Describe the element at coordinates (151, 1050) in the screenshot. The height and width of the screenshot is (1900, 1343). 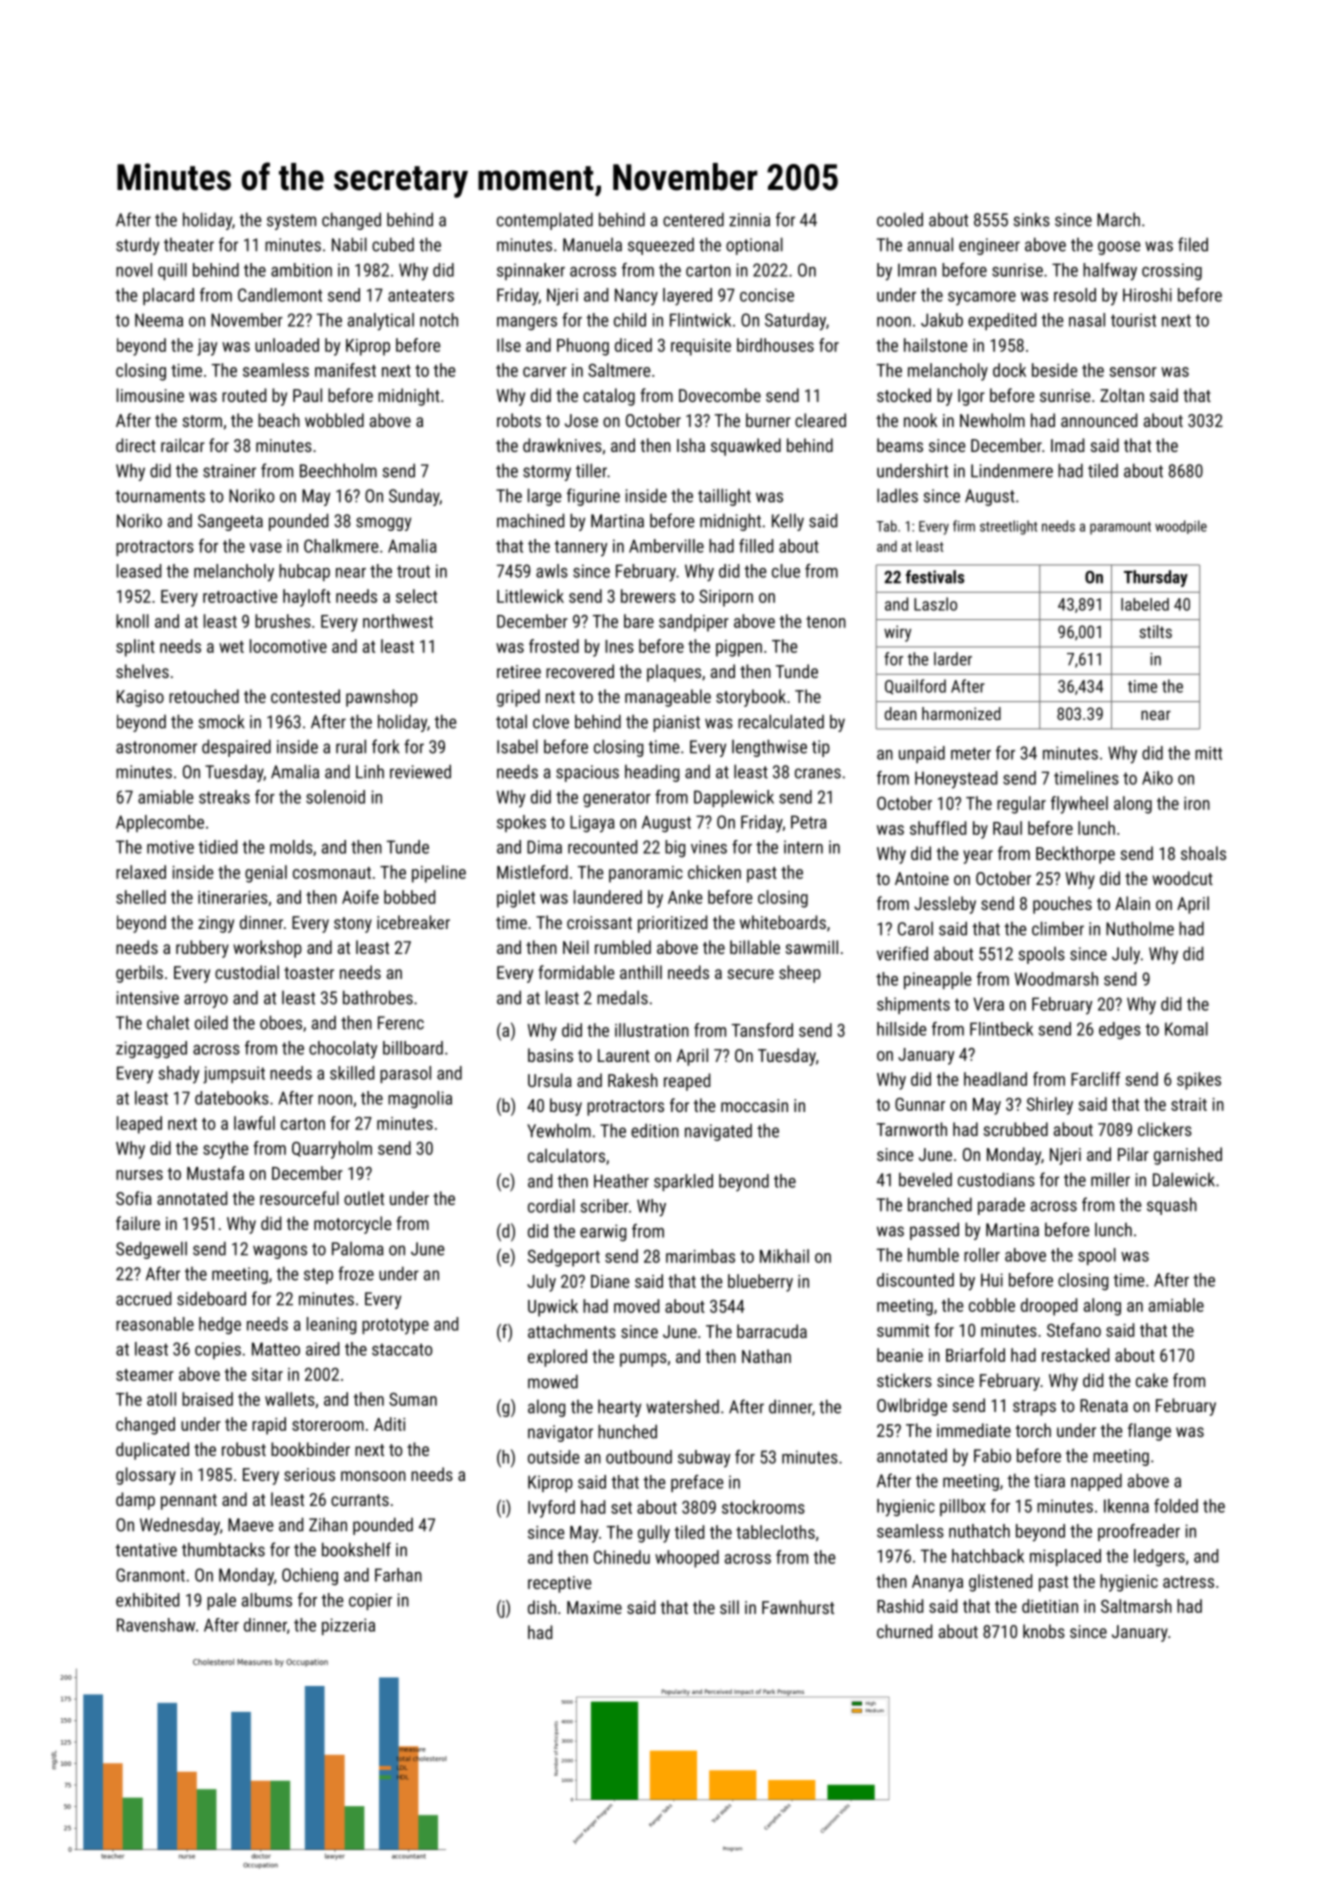
I see `zigzagged` at that location.
